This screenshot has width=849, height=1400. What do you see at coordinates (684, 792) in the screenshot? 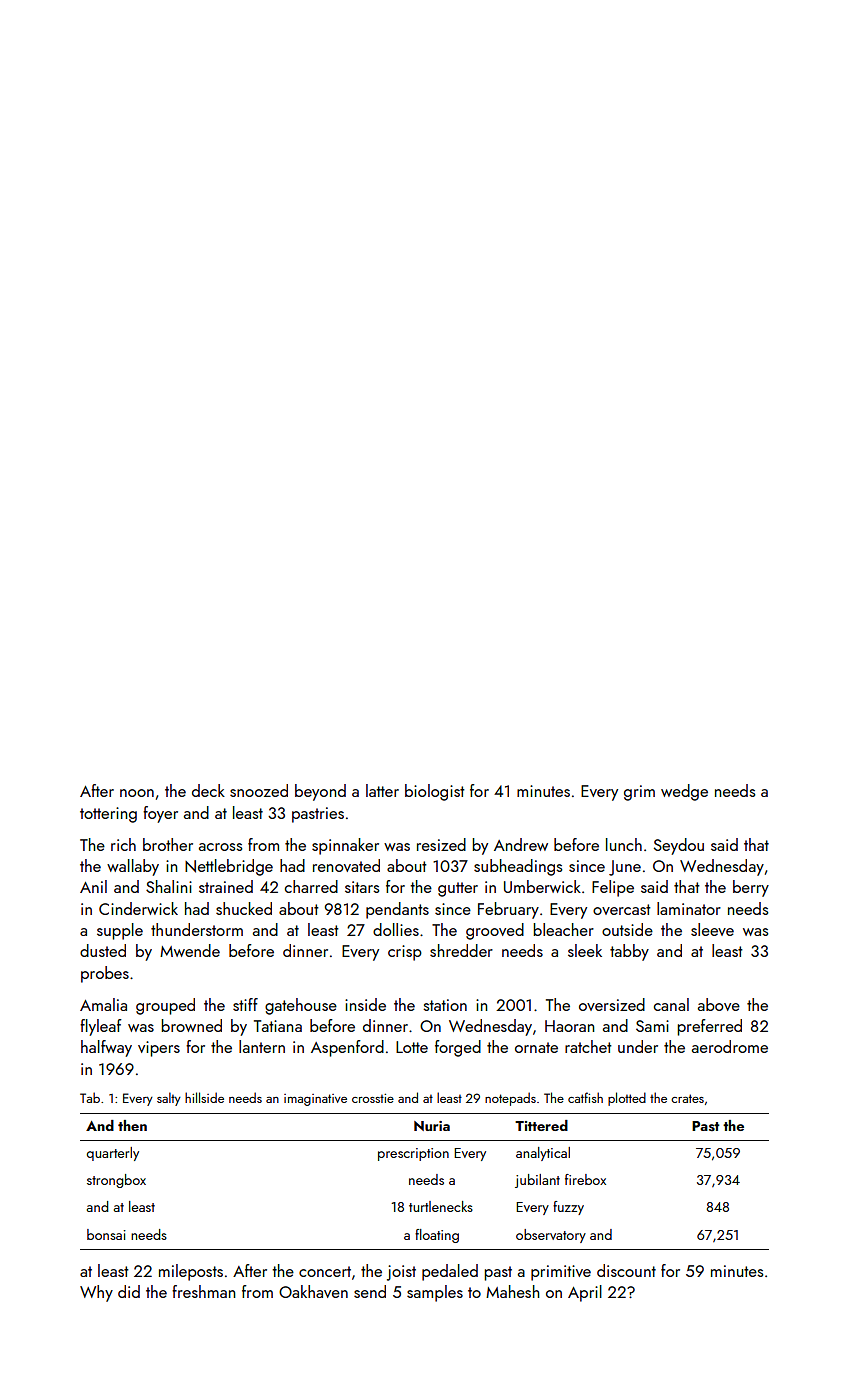
I see `wedge` at bounding box center [684, 792].
